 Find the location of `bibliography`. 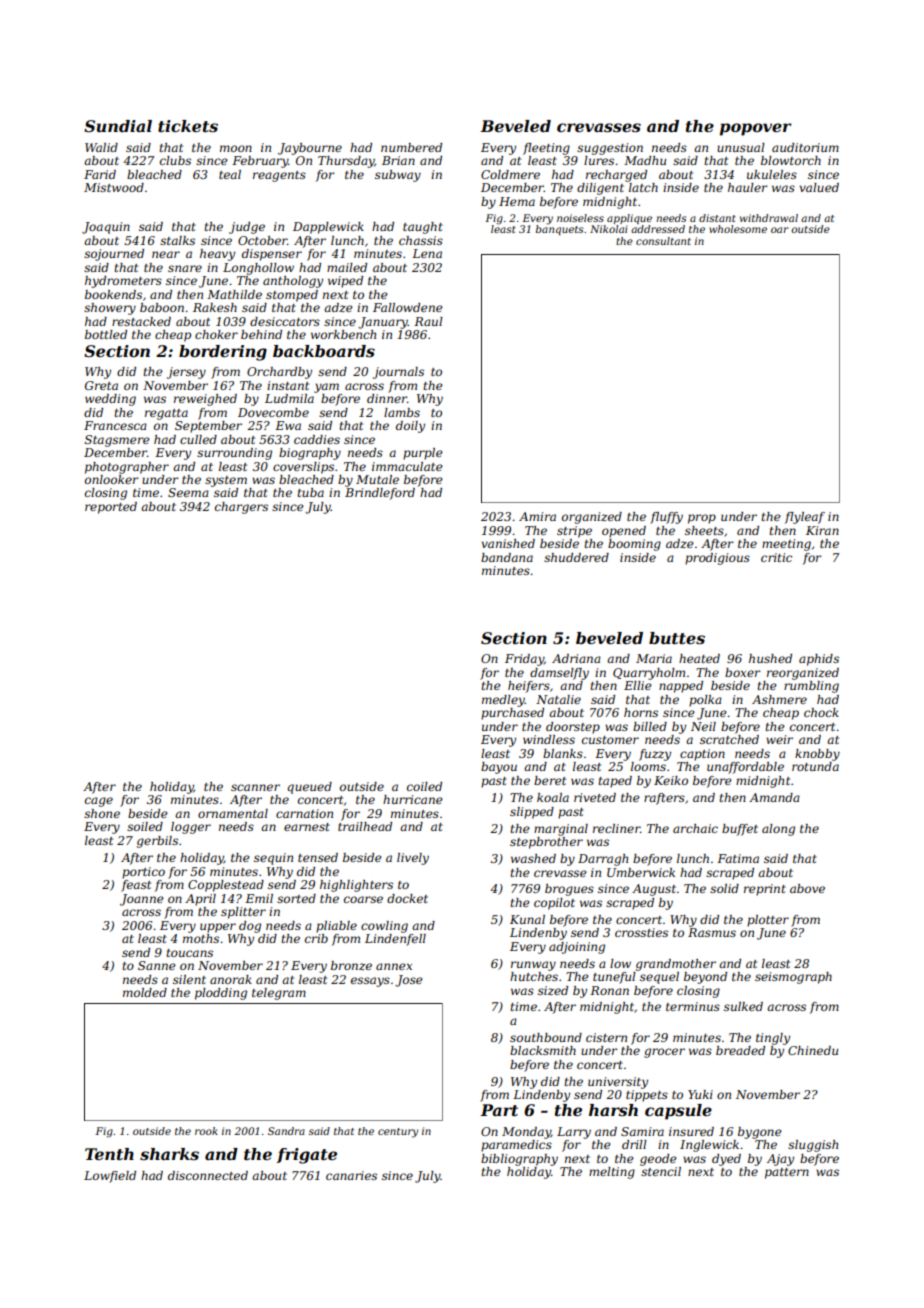

bibliography is located at coordinates (519, 1160).
